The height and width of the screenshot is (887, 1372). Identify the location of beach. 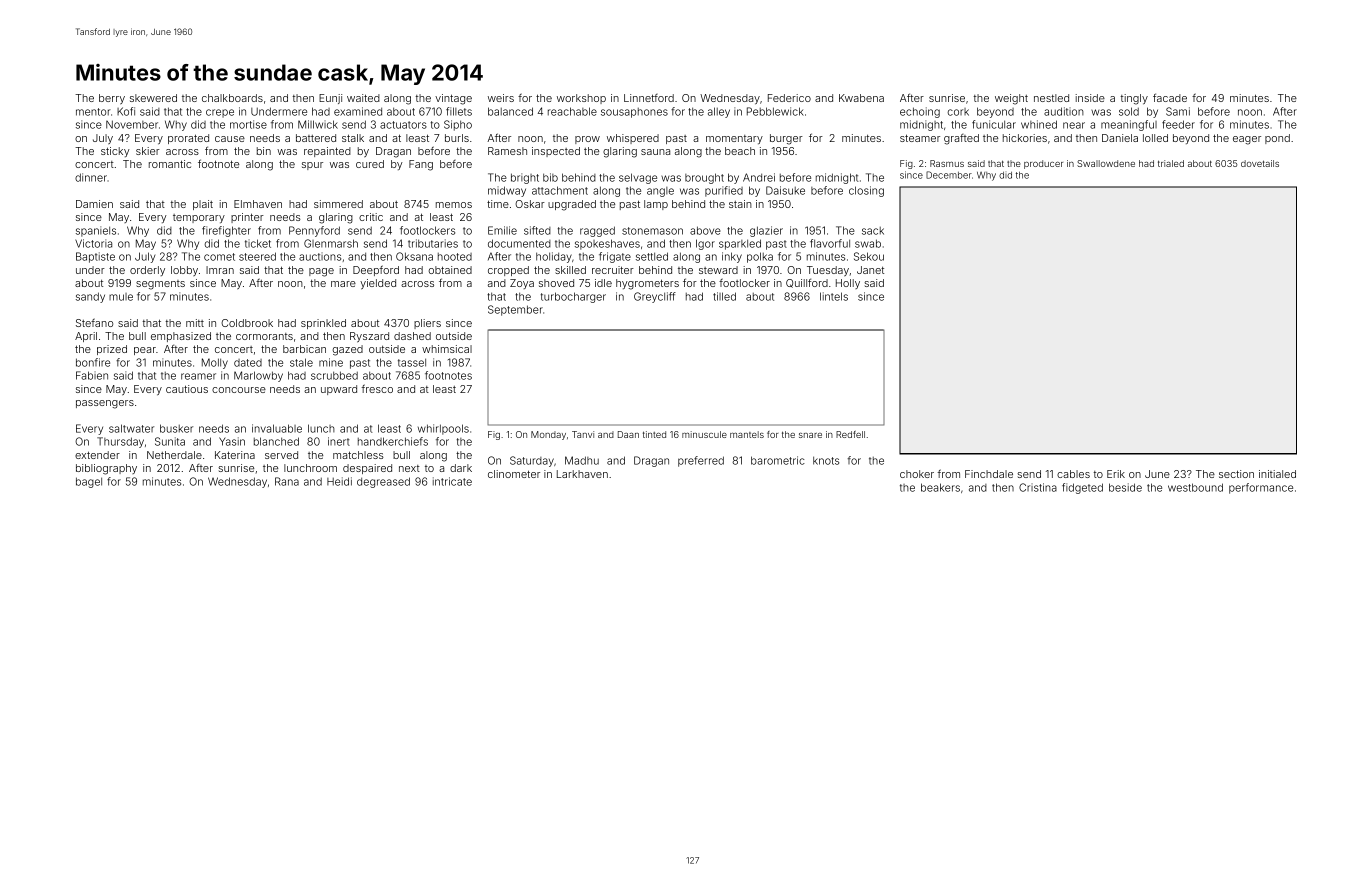
(740, 151).
